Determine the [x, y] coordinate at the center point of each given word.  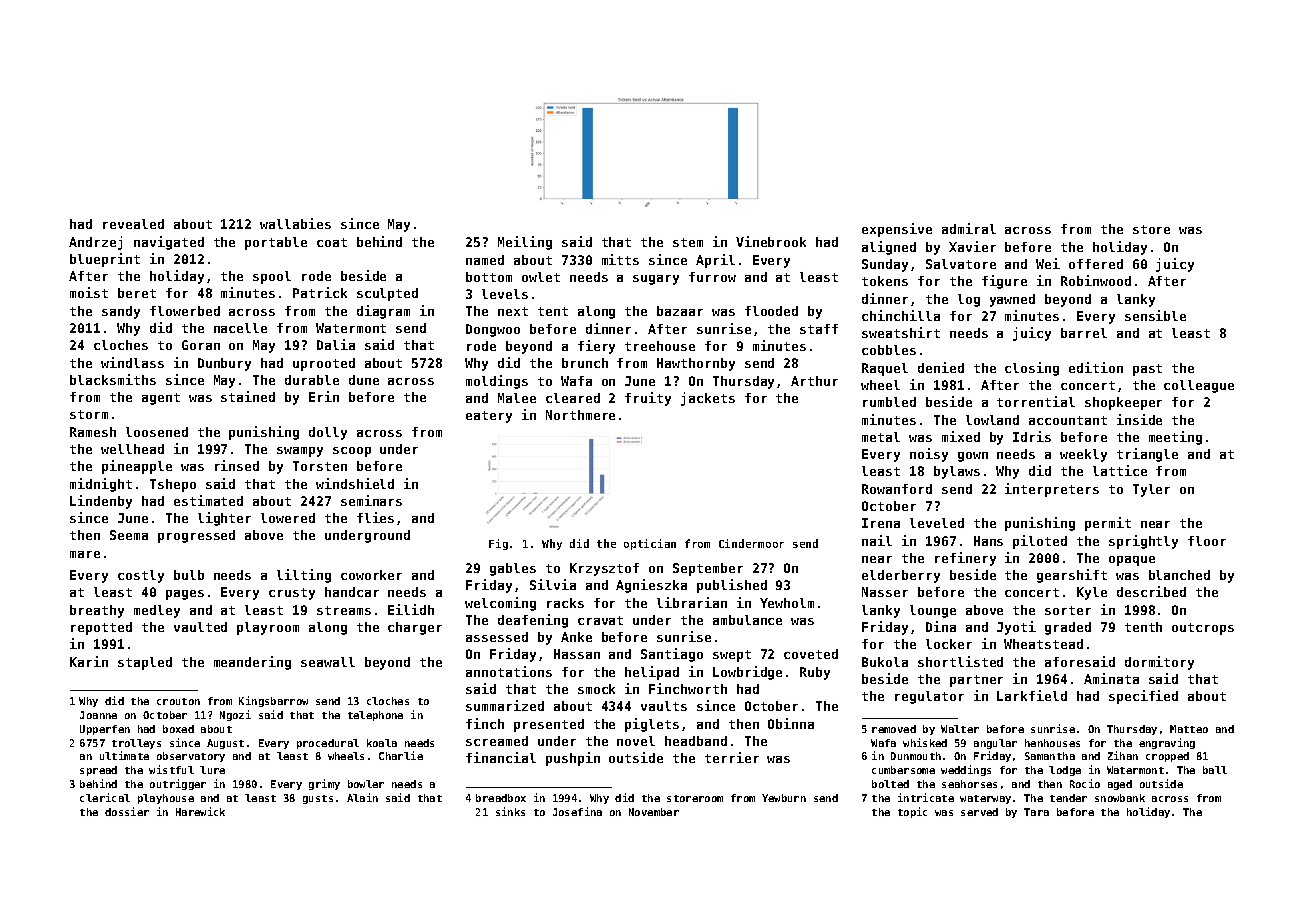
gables [513, 569]
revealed [133, 224]
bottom [489, 277]
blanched [1179, 575]
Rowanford [897, 489]
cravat [600, 620]
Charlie [401, 755]
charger [415, 628]
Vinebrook [771, 241]
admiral [969, 228]
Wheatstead [1043, 644]
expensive [897, 230]
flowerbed [185, 311]
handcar [352, 592]
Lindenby [101, 502]
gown [973, 457]
